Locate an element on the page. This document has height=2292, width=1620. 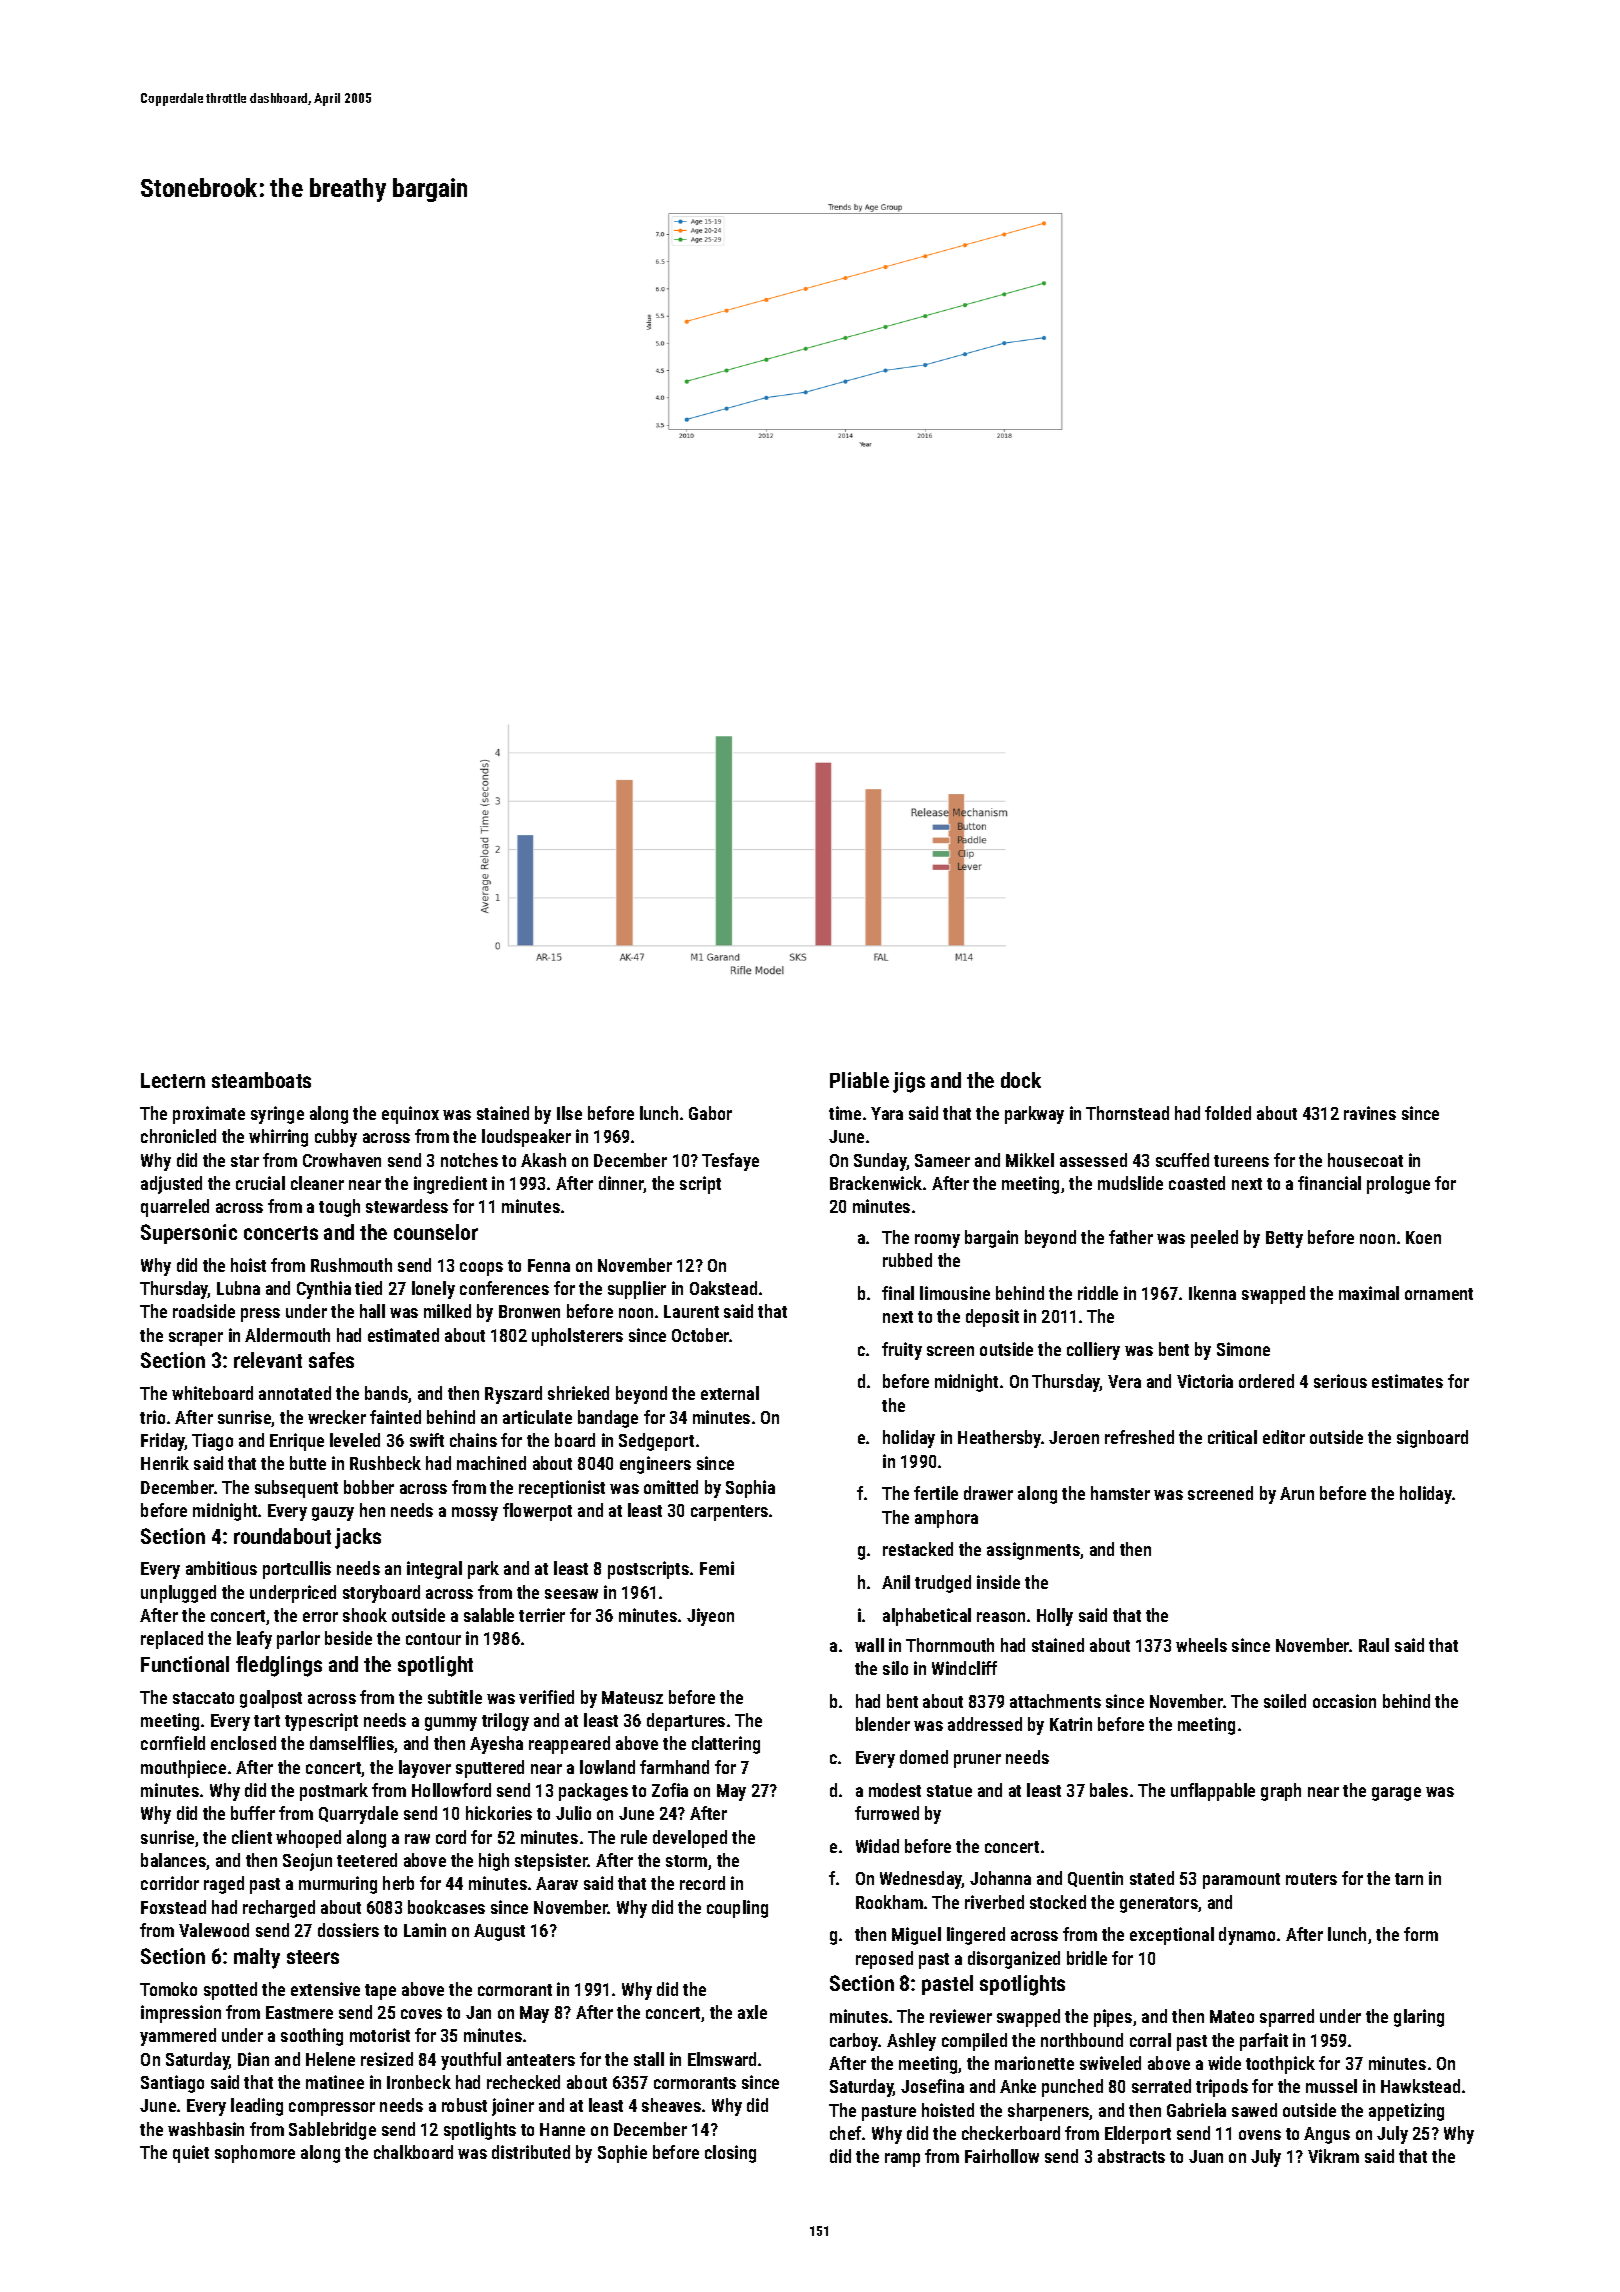
steamboats is located at coordinates (261, 1080).
